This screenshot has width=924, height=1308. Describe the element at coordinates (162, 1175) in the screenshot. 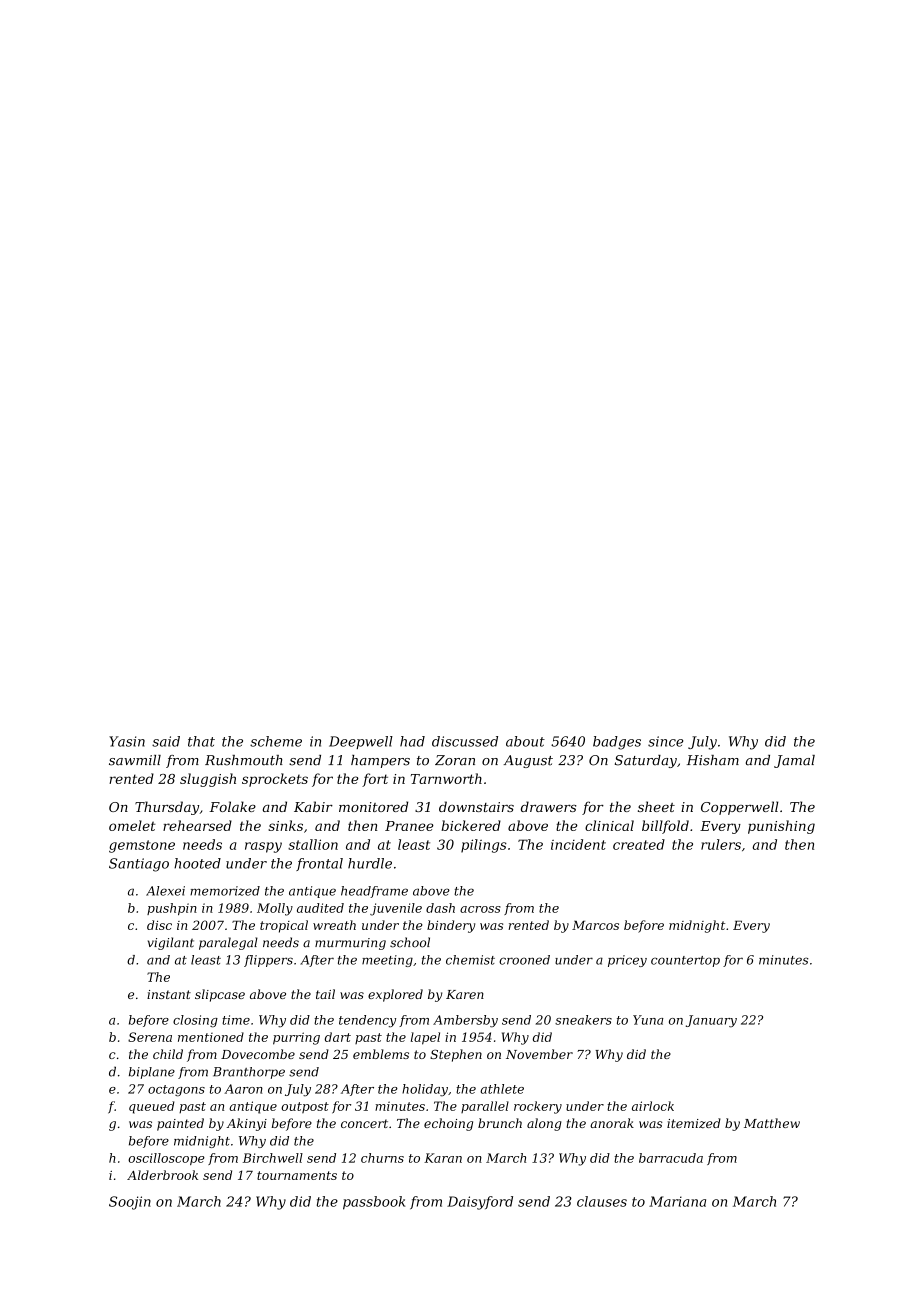

I see `Alderbrook` at that location.
